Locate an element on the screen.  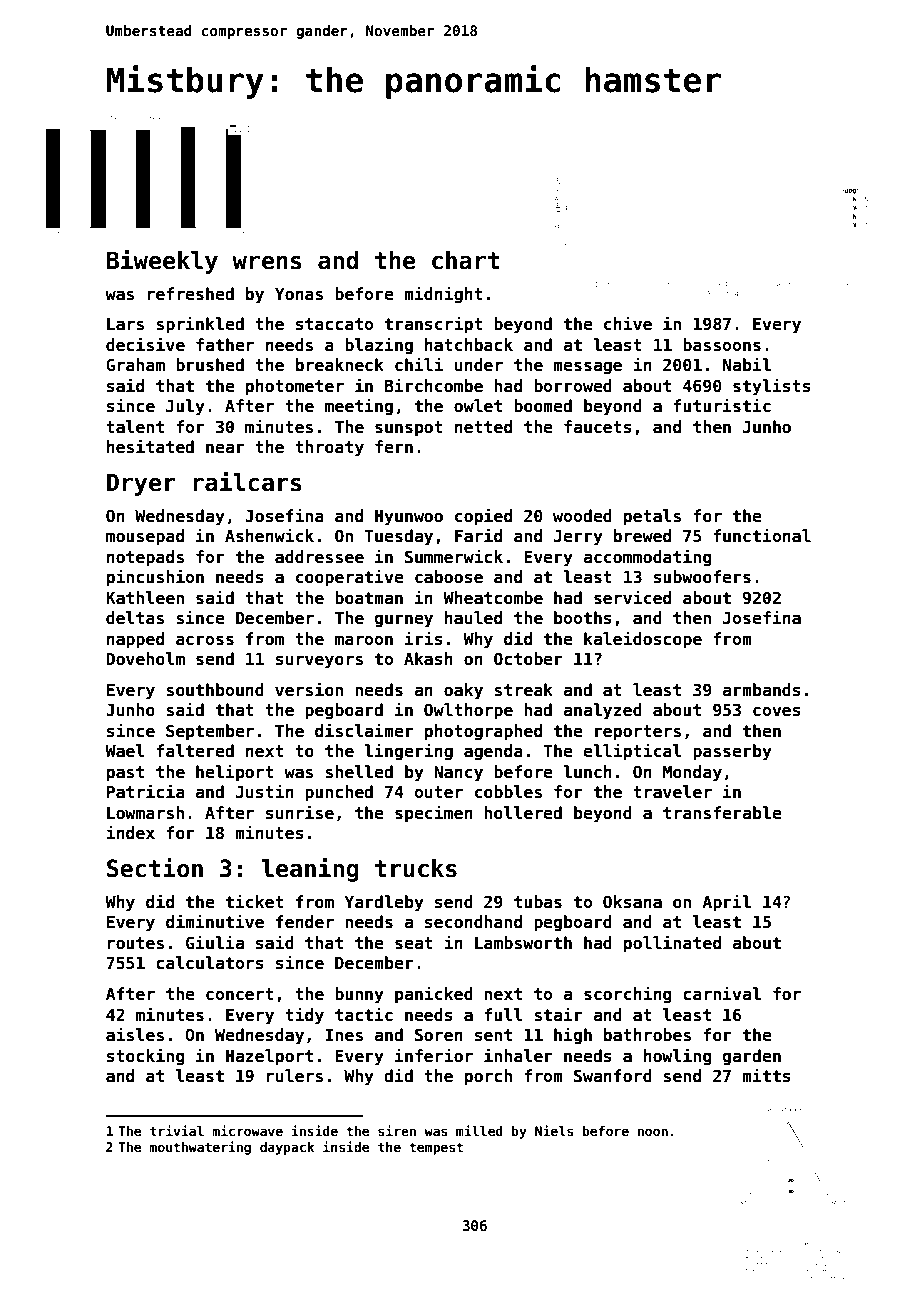
seat is located at coordinates (414, 943).
